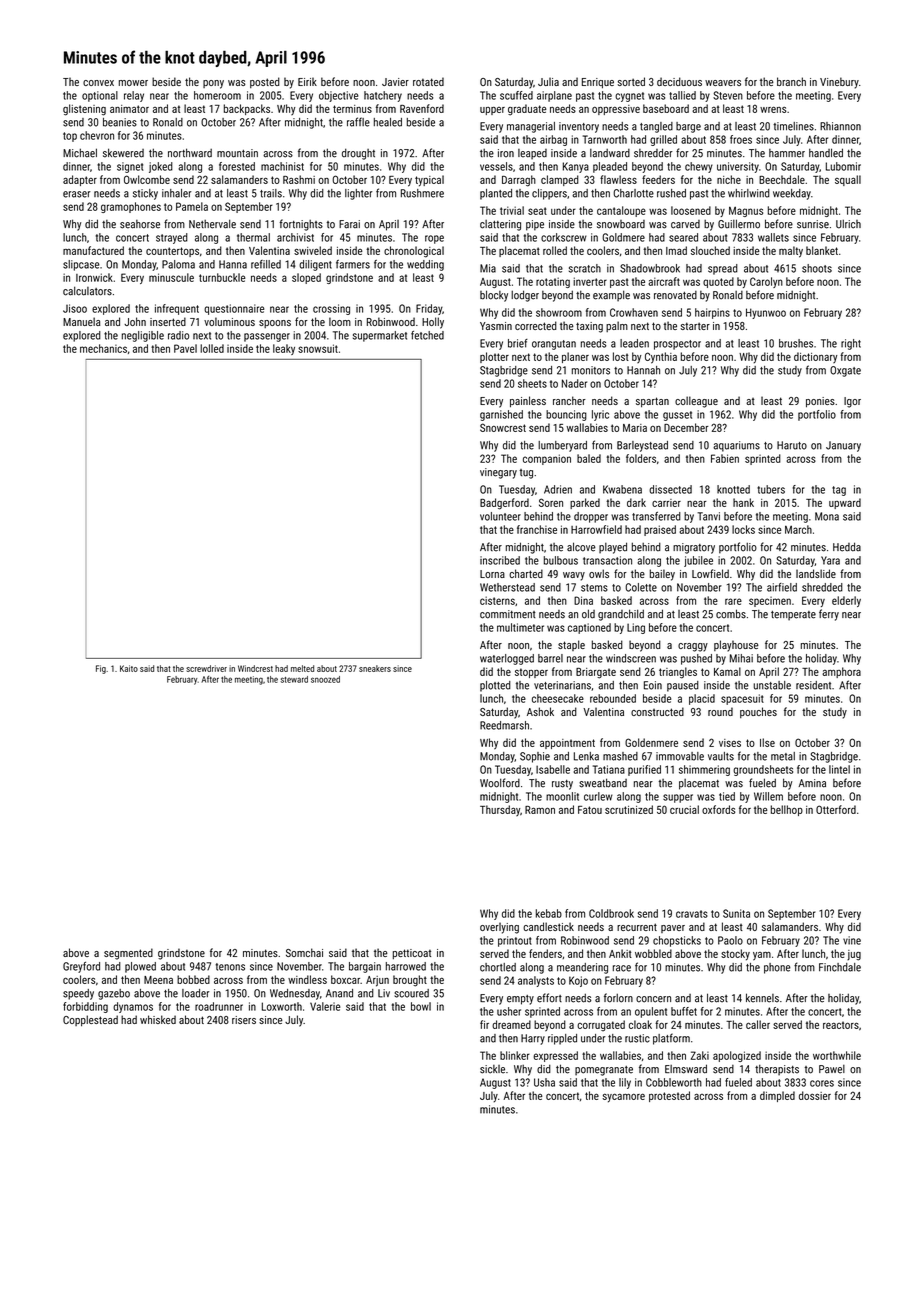 This screenshot has height=1308, width=924. What do you see at coordinates (244, 1020) in the screenshot?
I see `risers` at bounding box center [244, 1020].
